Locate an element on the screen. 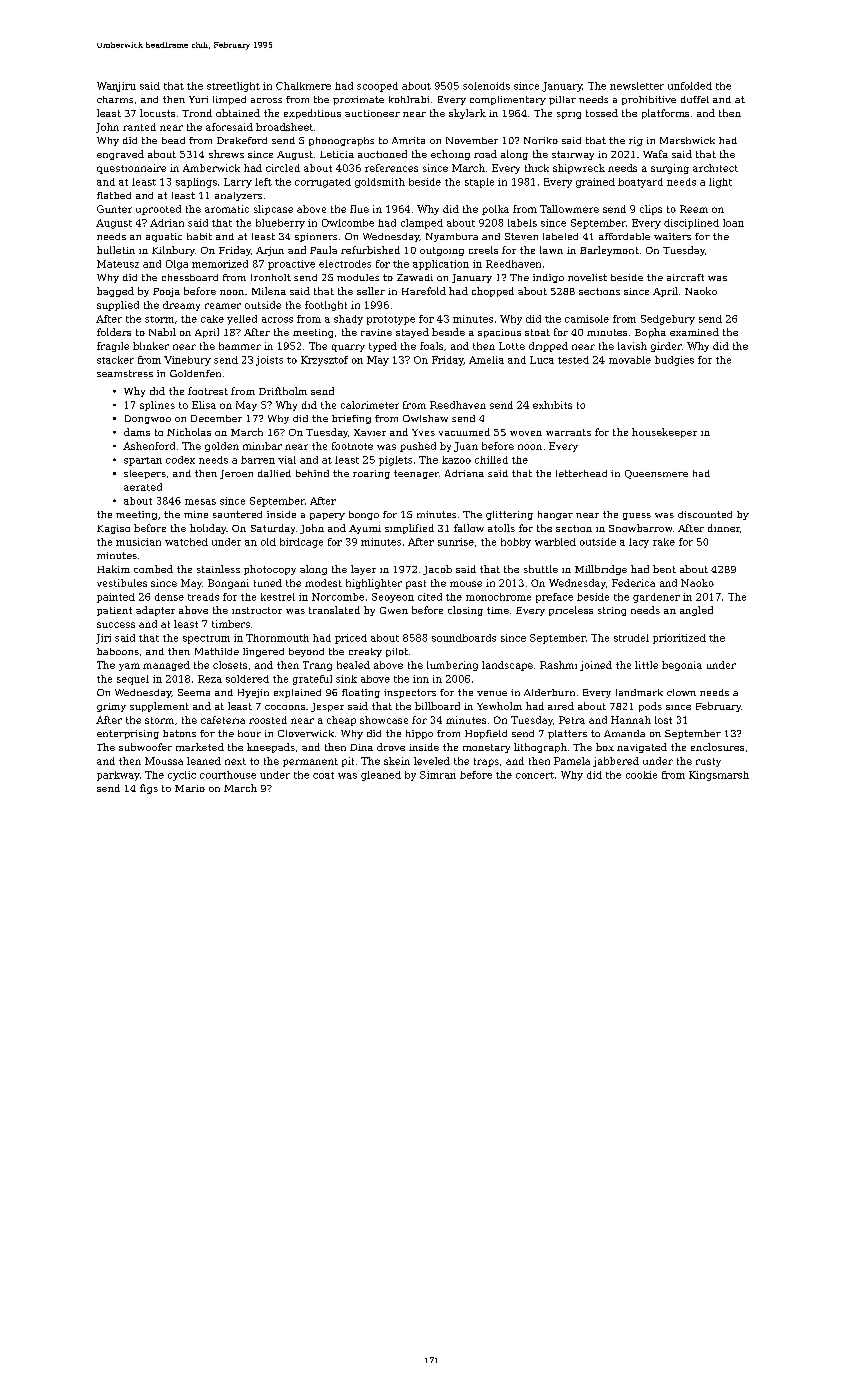  dams is located at coordinates (137, 432).
